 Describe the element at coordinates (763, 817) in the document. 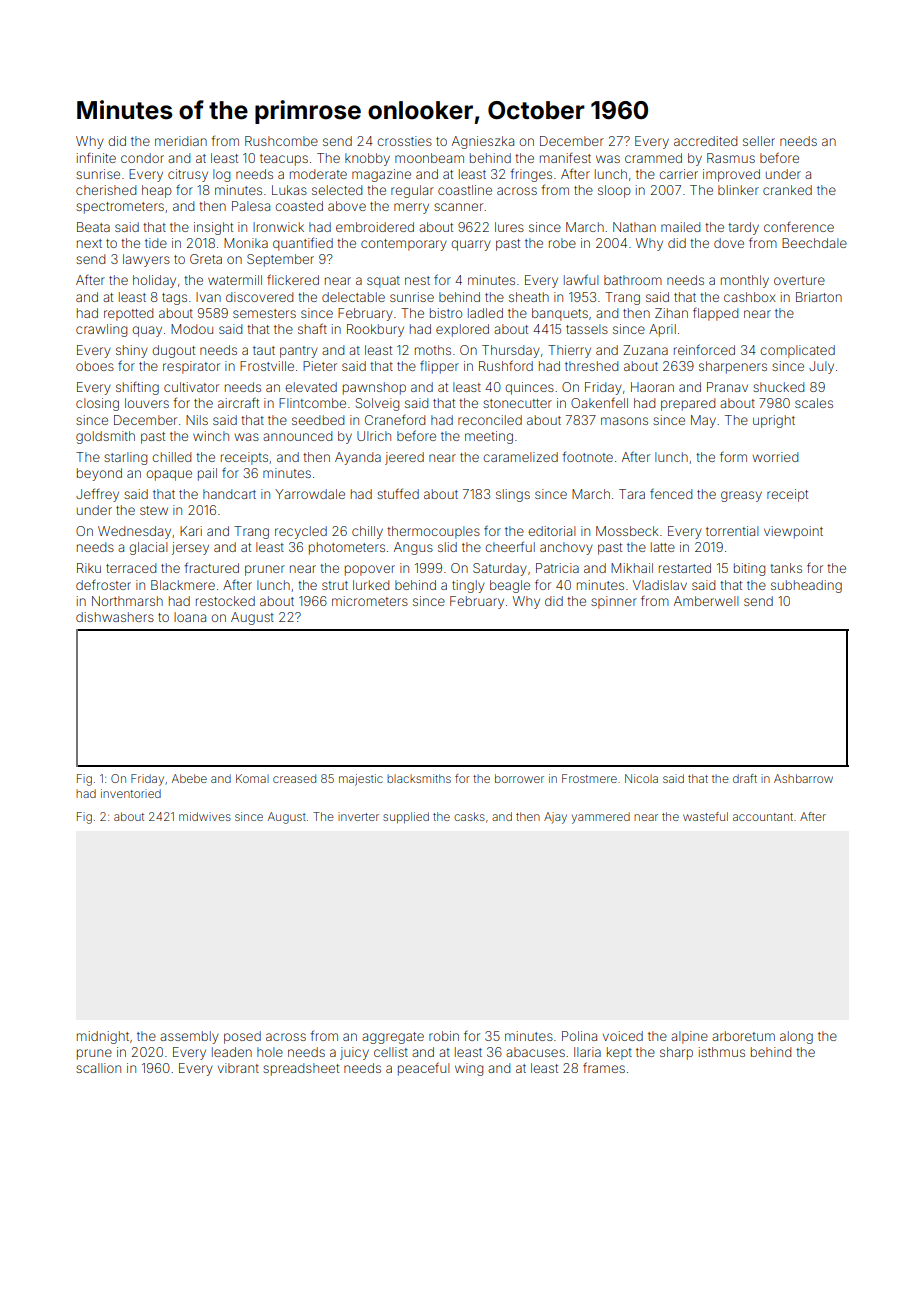

I see `accountant` at that location.
